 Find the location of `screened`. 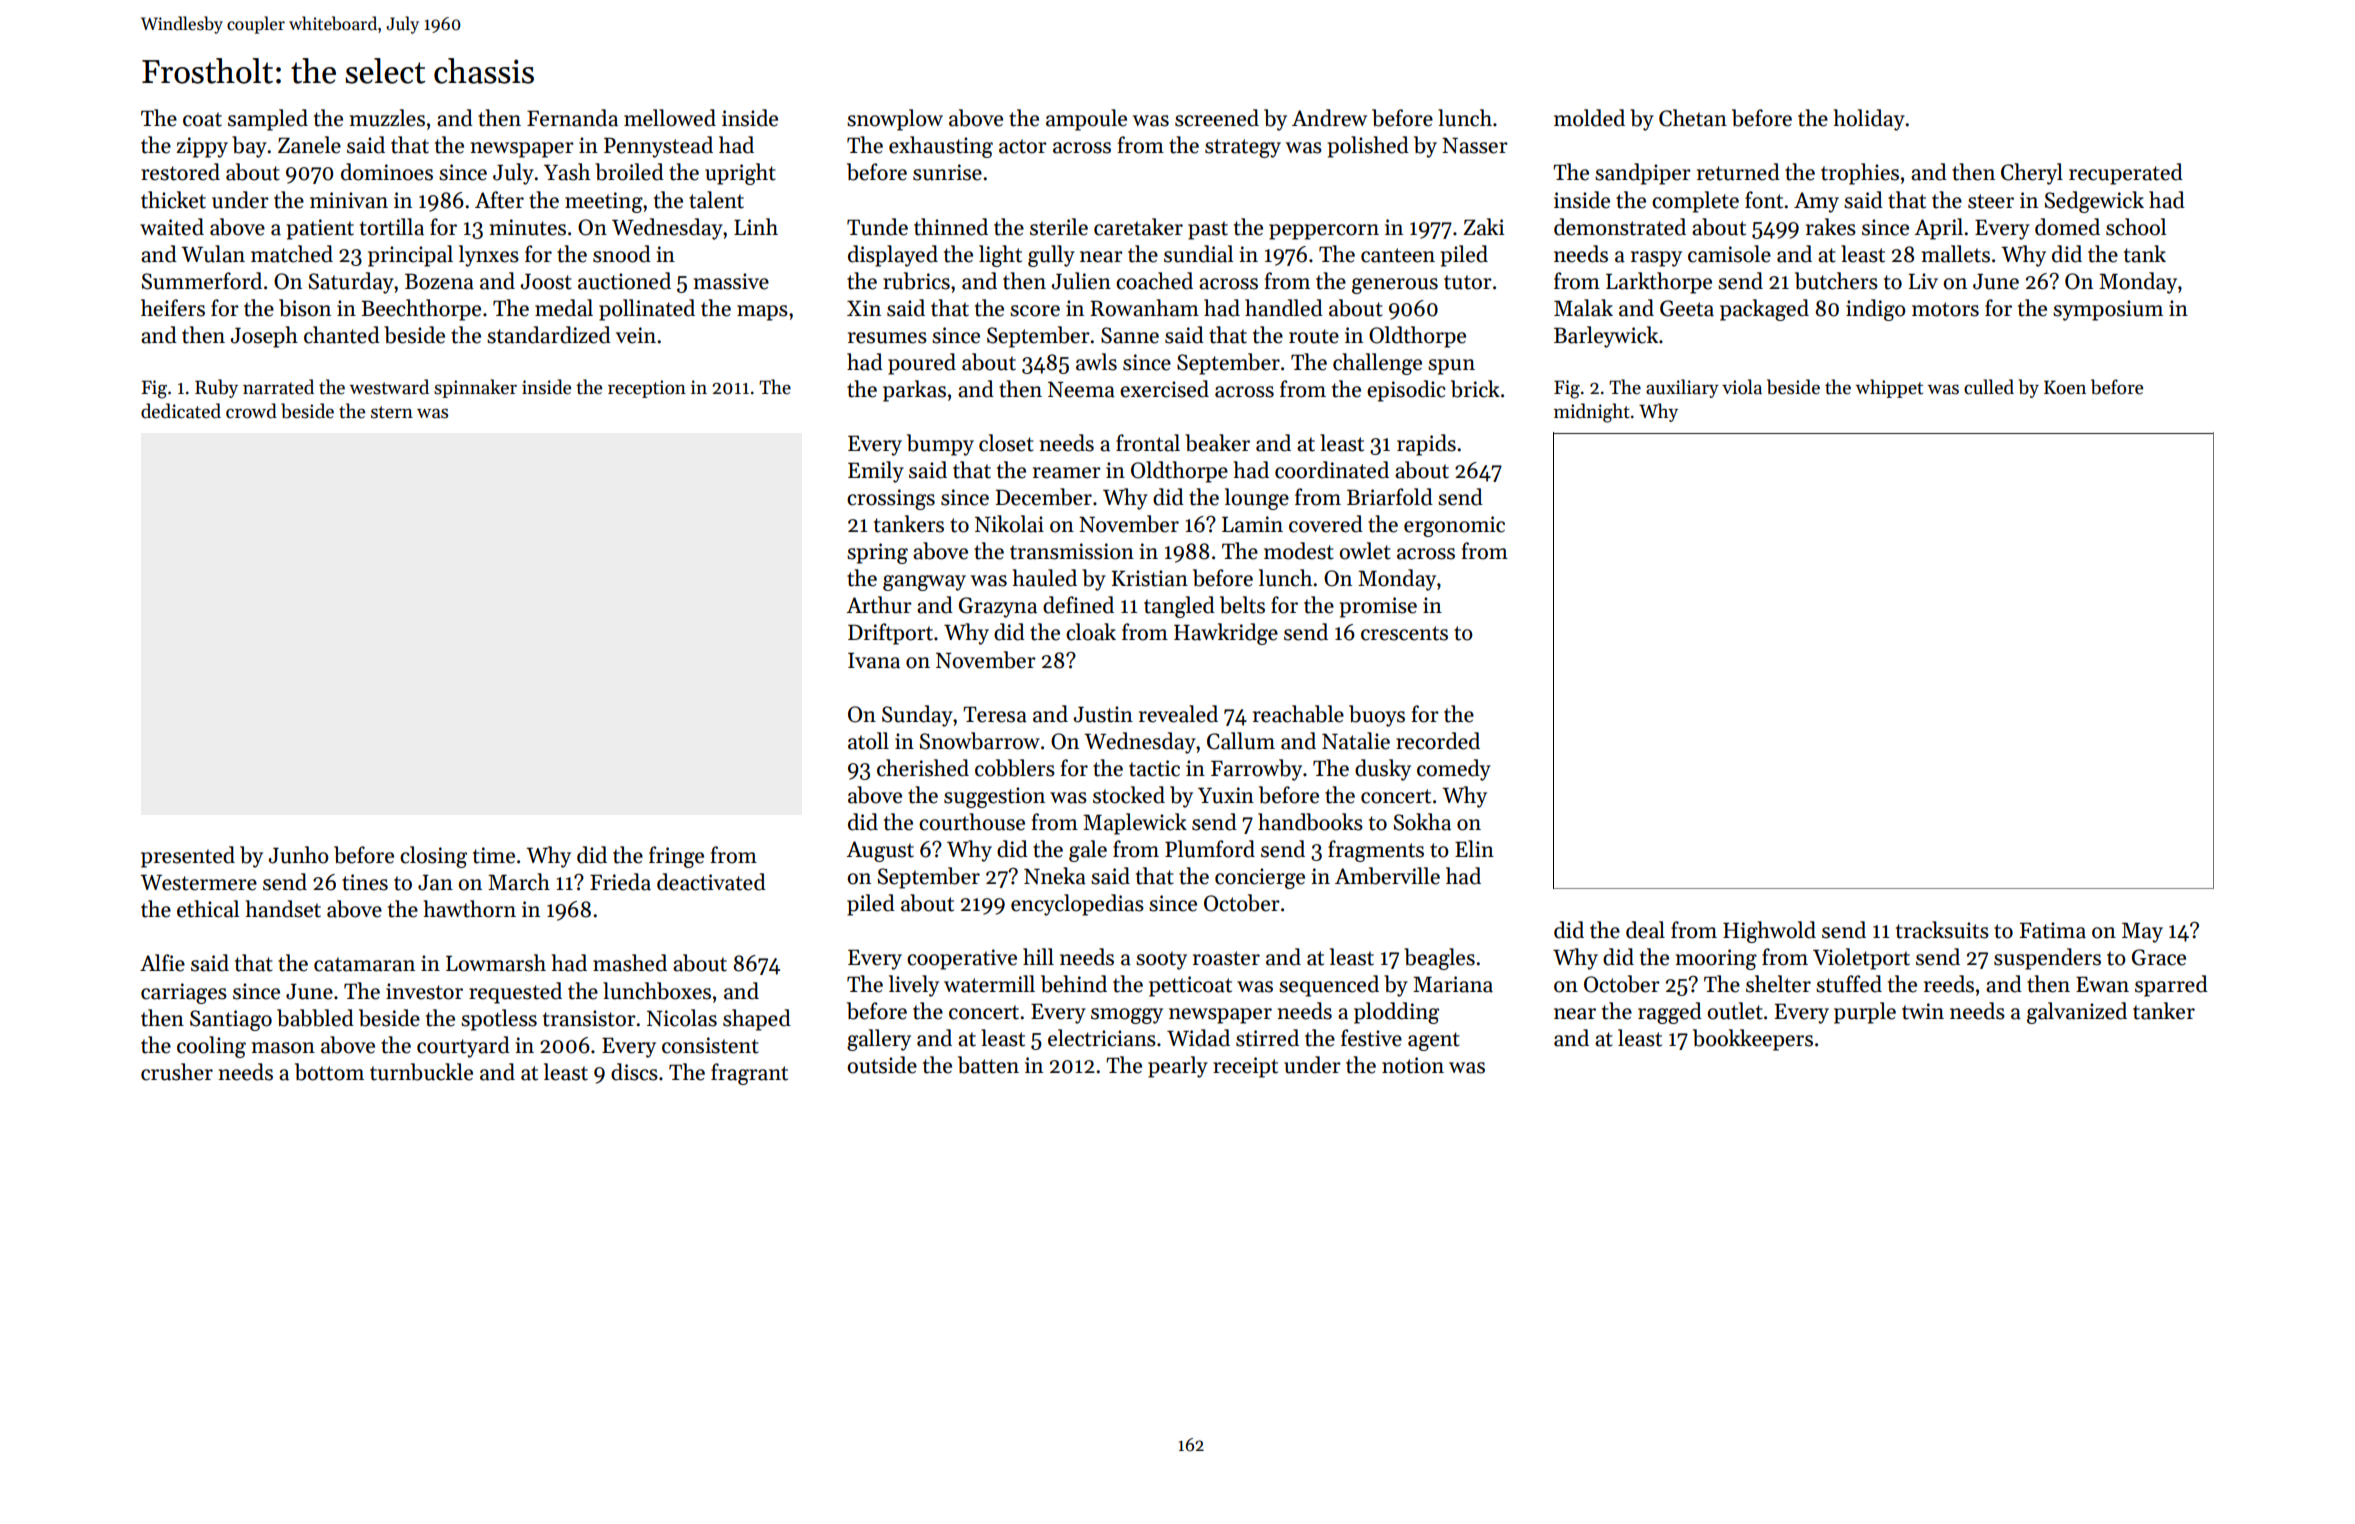

screened is located at coordinates (1217, 118).
